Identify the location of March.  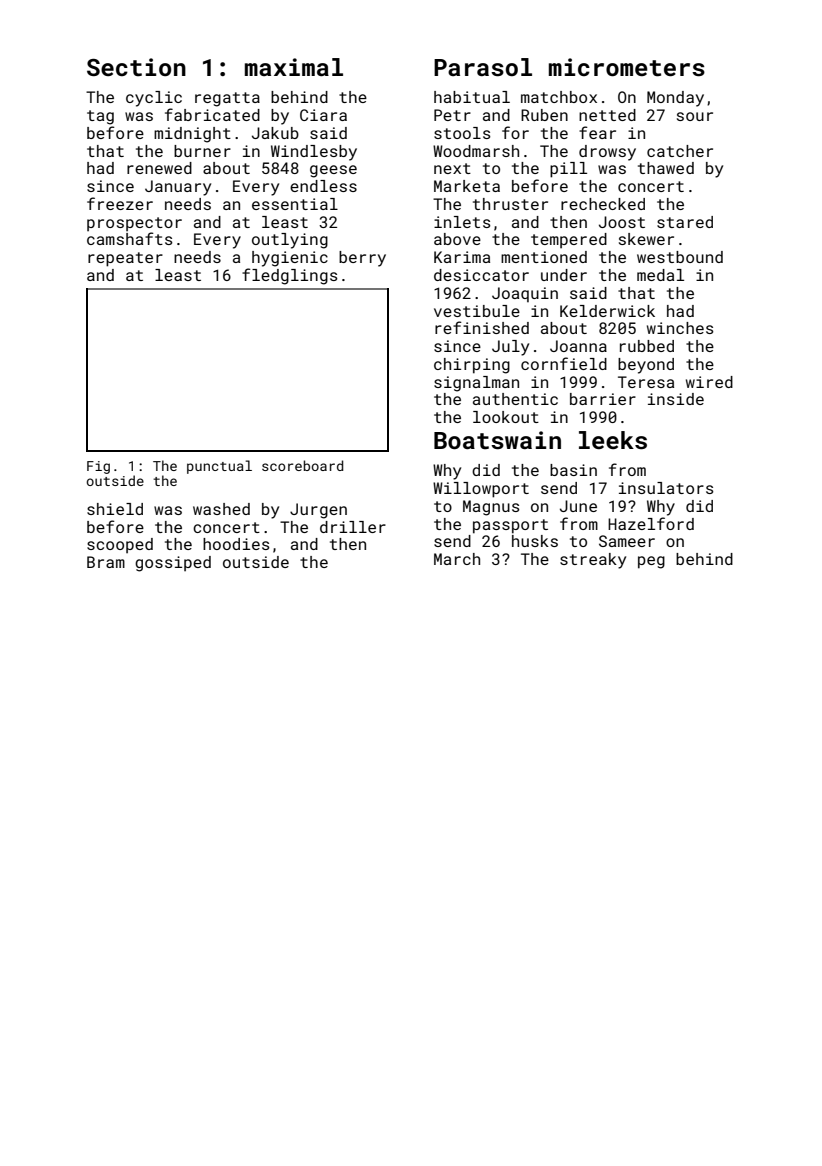
(457, 559).
